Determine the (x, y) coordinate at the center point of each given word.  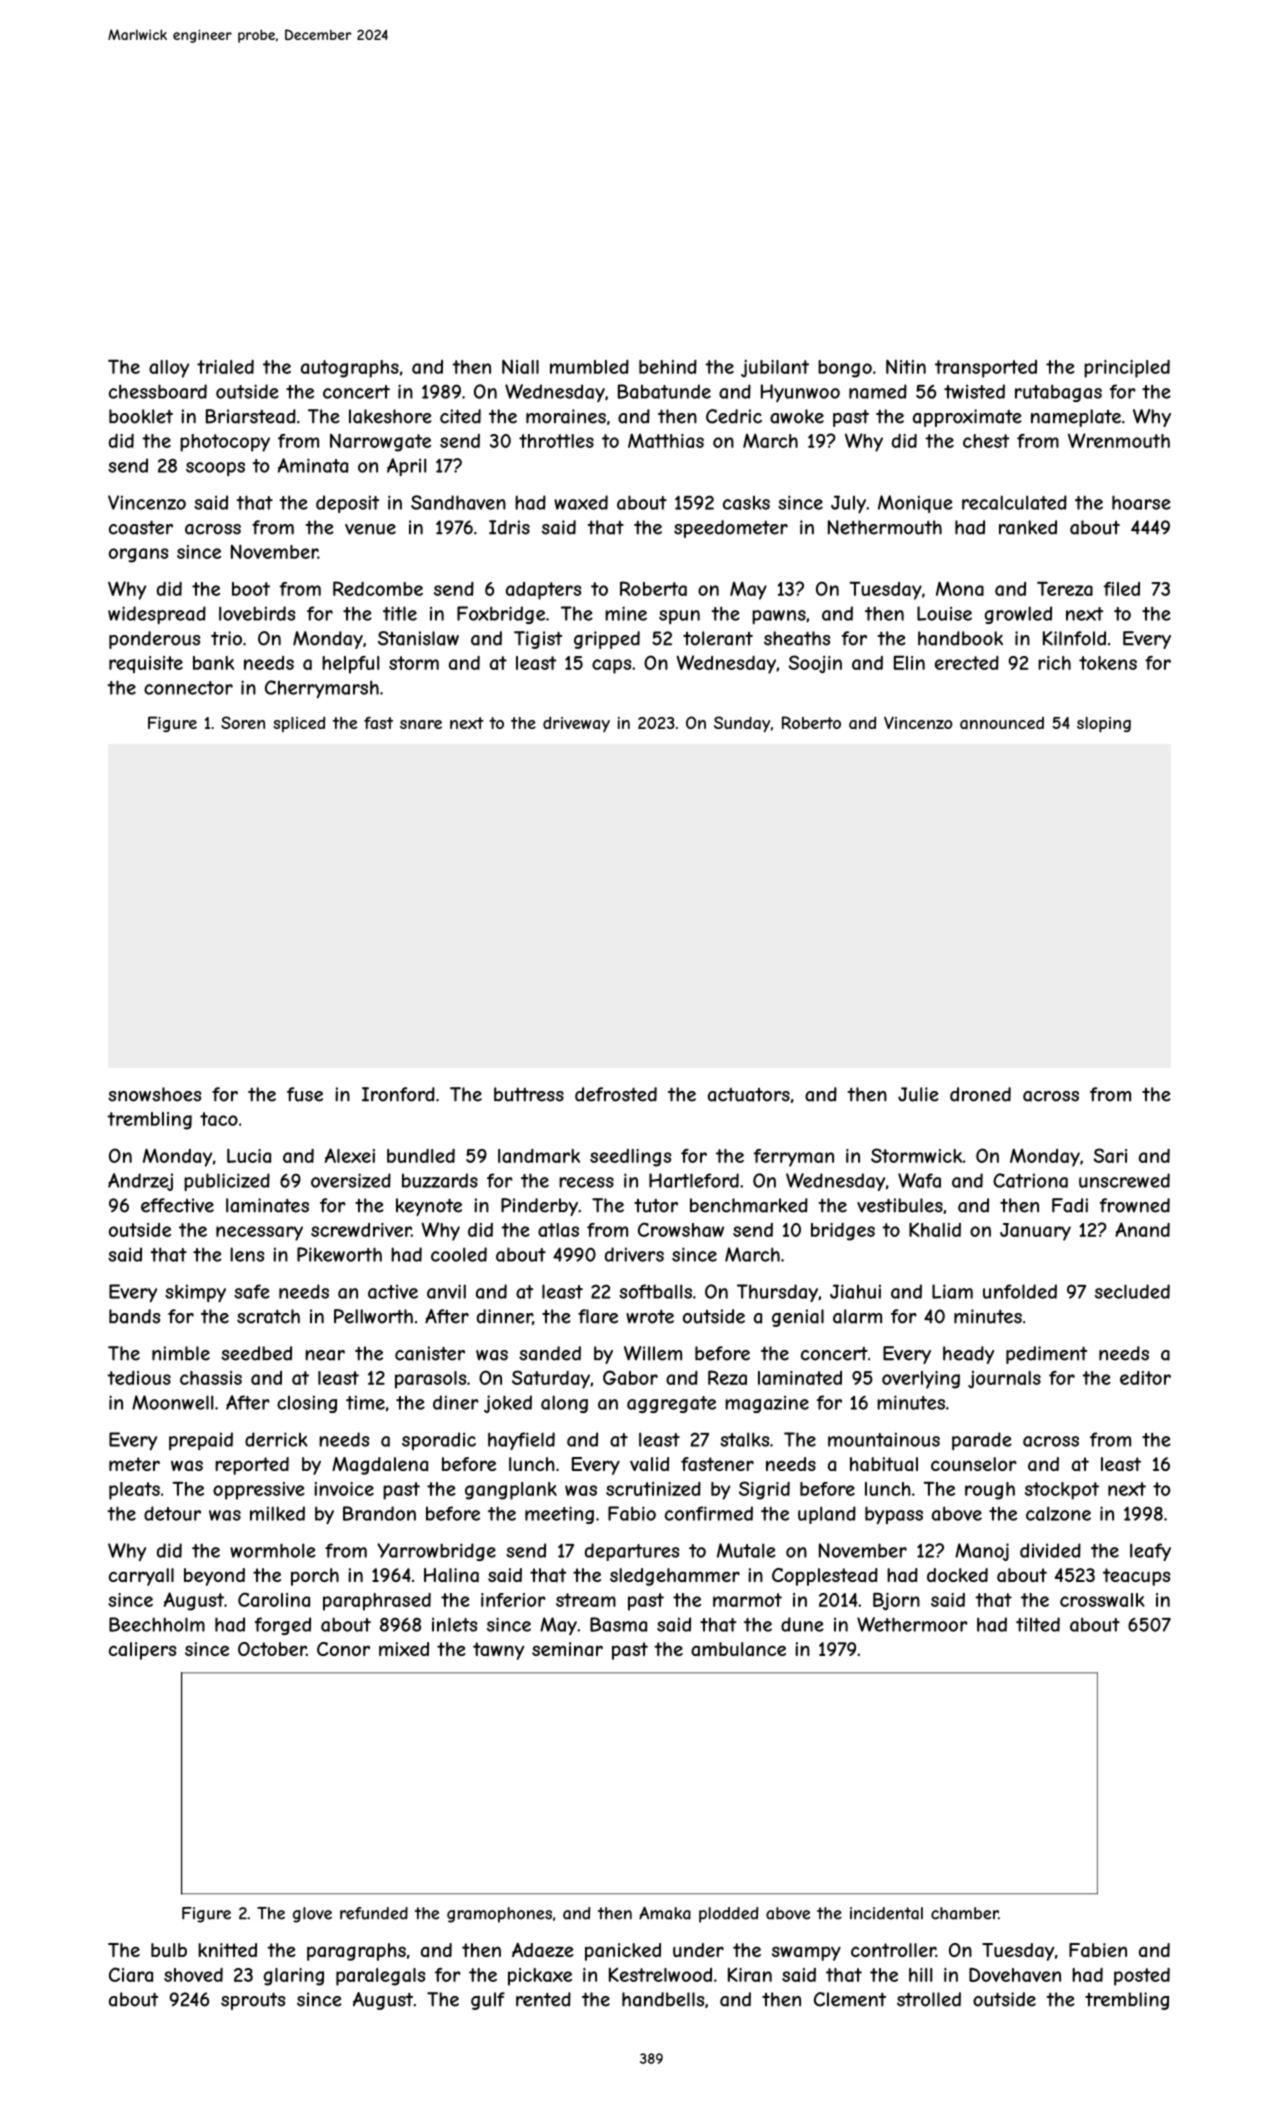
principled (1127, 369)
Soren (243, 722)
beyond (214, 1577)
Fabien (1098, 1950)
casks (746, 503)
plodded (728, 1915)
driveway (576, 724)
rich (1054, 663)
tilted (1038, 1624)
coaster (141, 527)
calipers (142, 1651)
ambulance (738, 1649)
